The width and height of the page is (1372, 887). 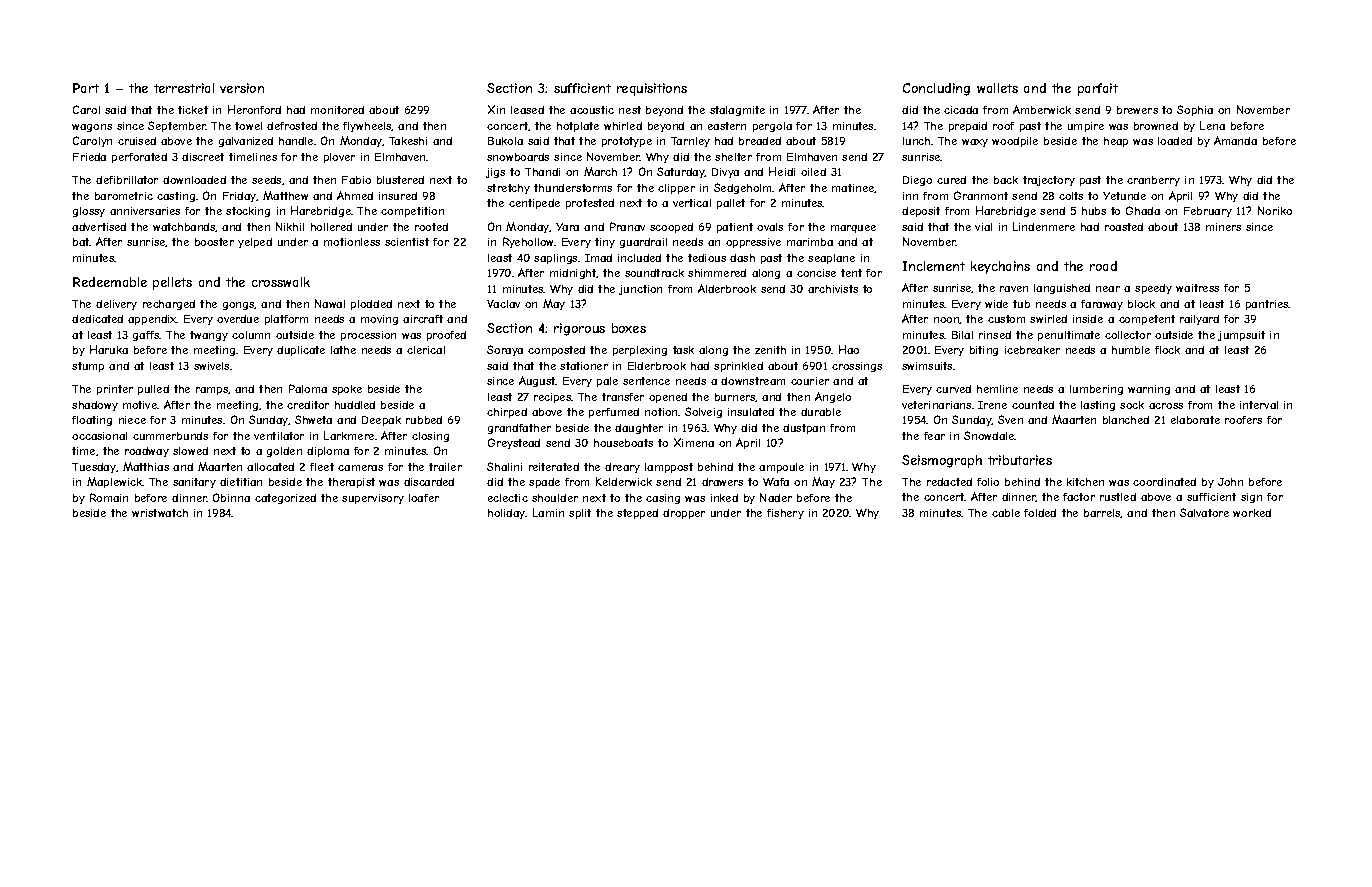 What do you see at coordinates (160, 513) in the page?
I see `wristwatch` at bounding box center [160, 513].
